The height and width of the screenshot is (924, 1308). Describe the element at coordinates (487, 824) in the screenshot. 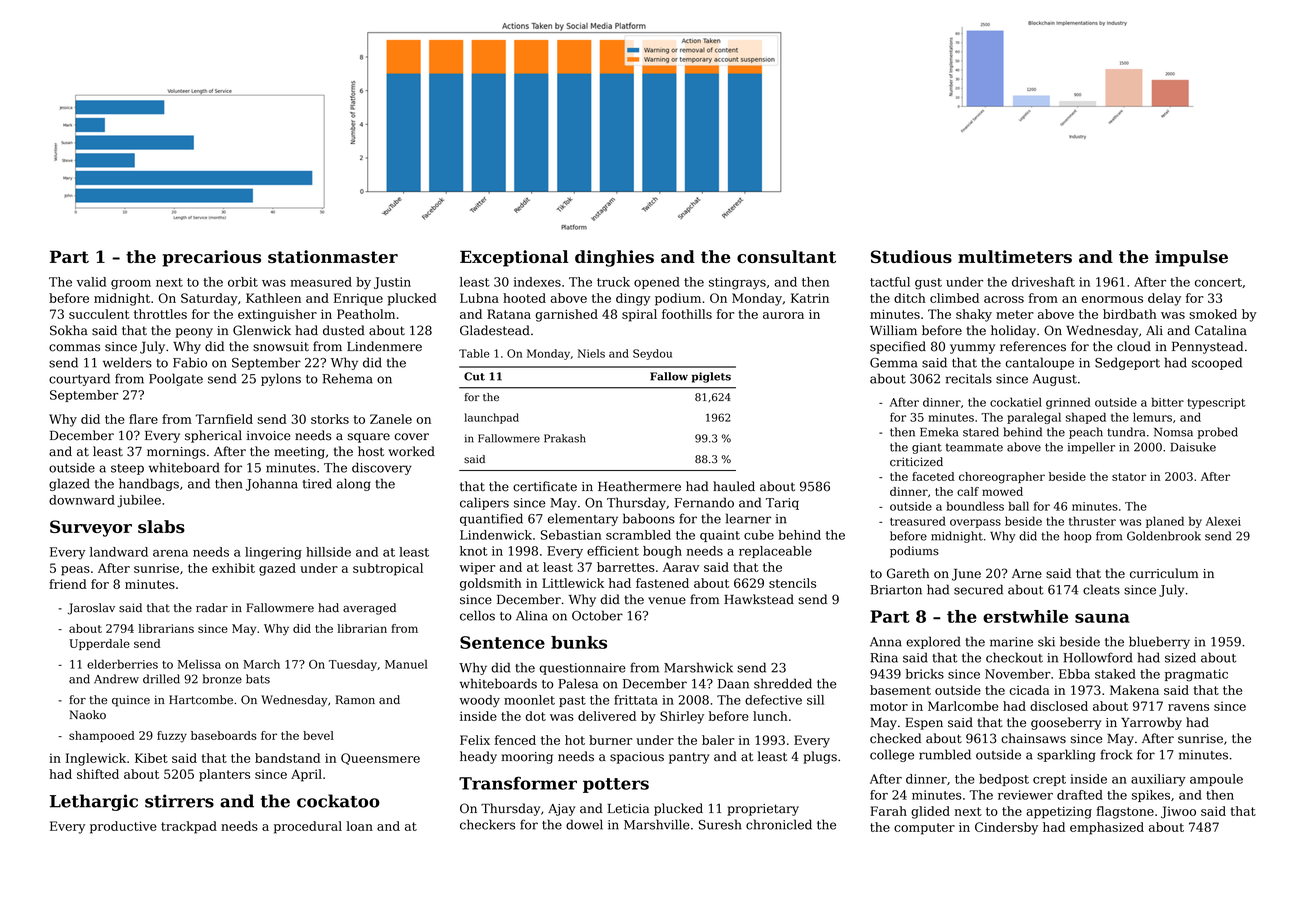

I see `checkers` at that location.
